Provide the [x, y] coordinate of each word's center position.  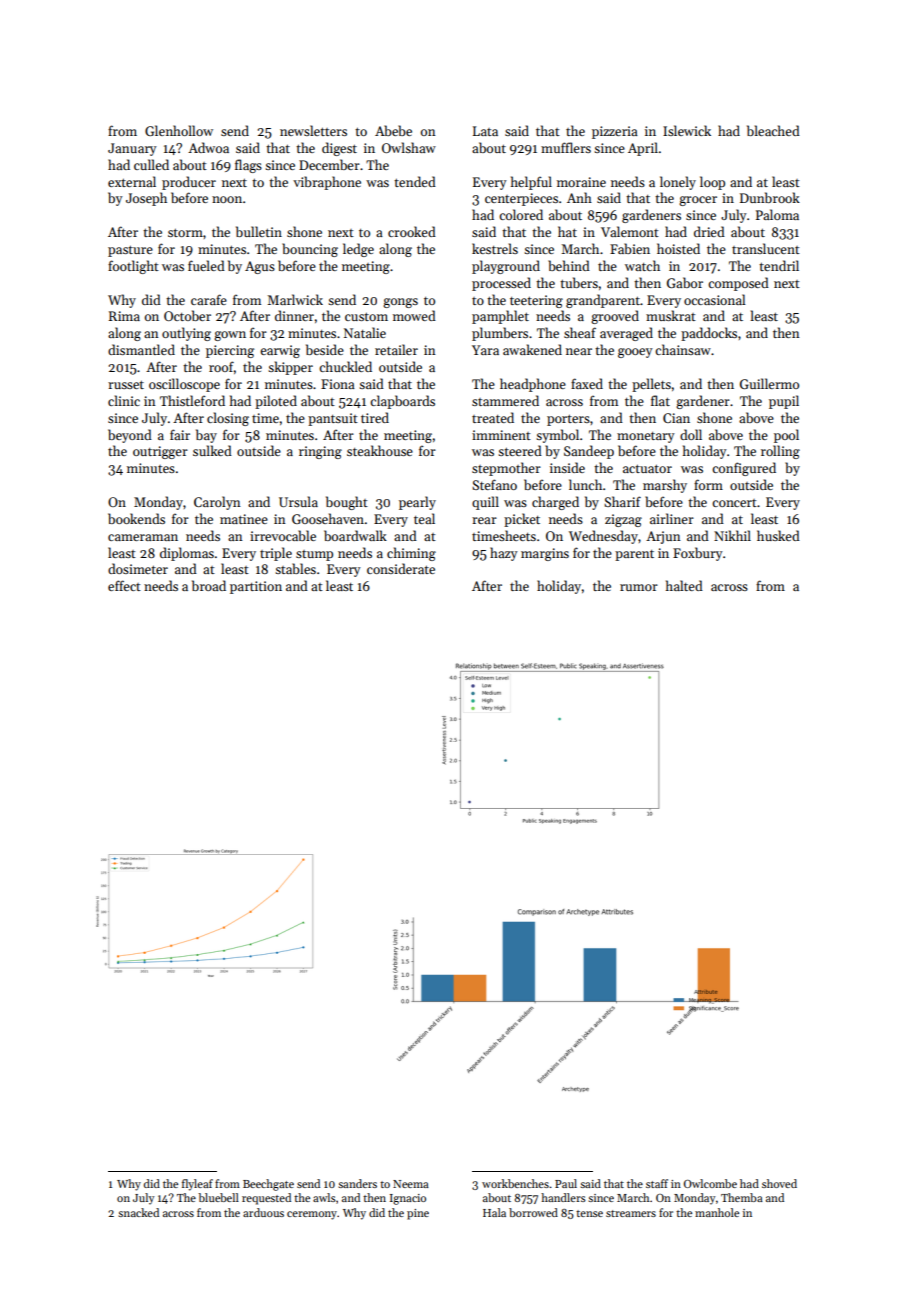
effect [124, 585]
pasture [130, 251]
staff [657, 1183]
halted [684, 585]
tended [415, 181]
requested [266, 1199]
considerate [401, 568]
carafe [209, 299]
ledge [358, 250]
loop [712, 183]
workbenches [515, 1183]
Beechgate [268, 1185]
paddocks [709, 334]
